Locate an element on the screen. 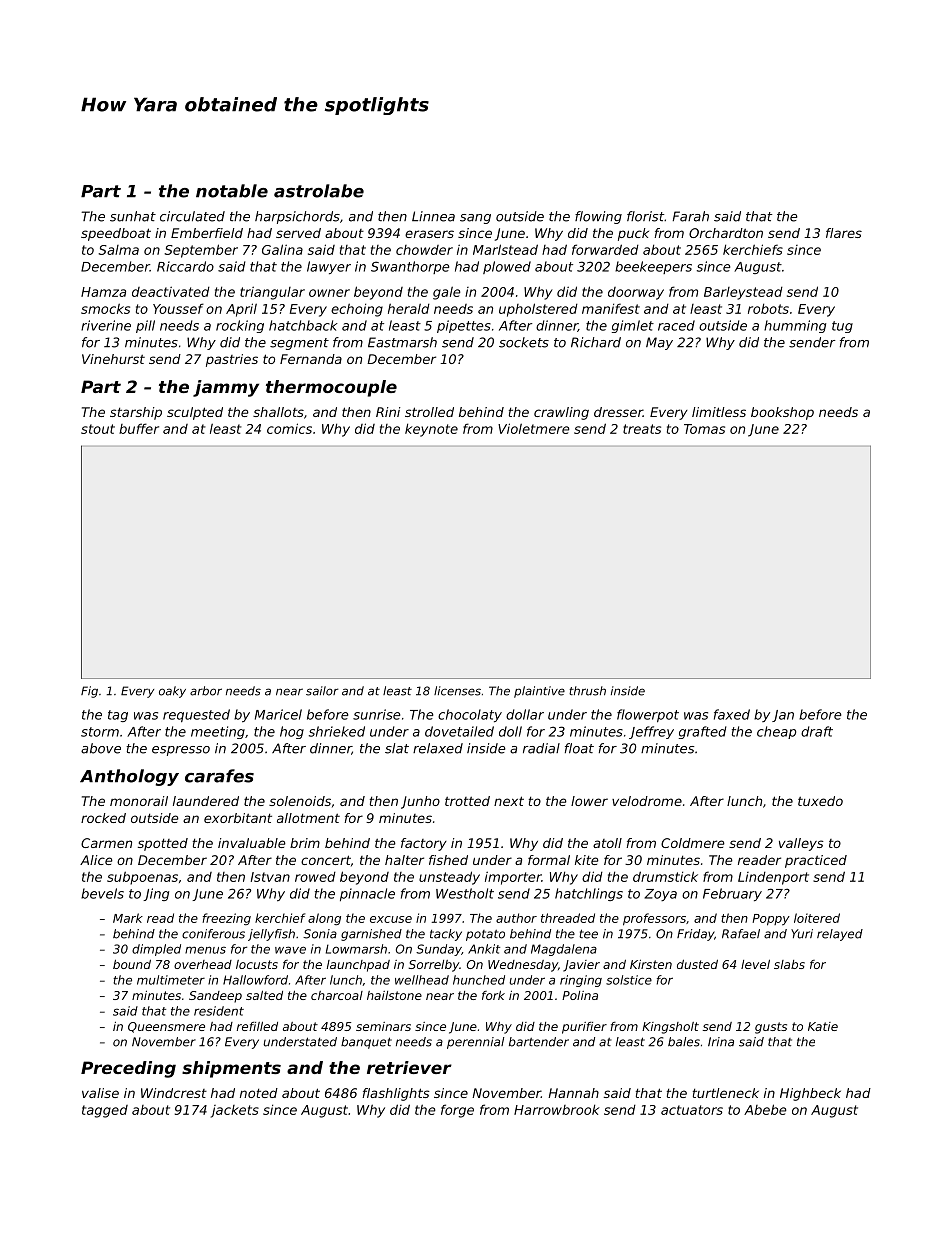  forge is located at coordinates (457, 1111).
